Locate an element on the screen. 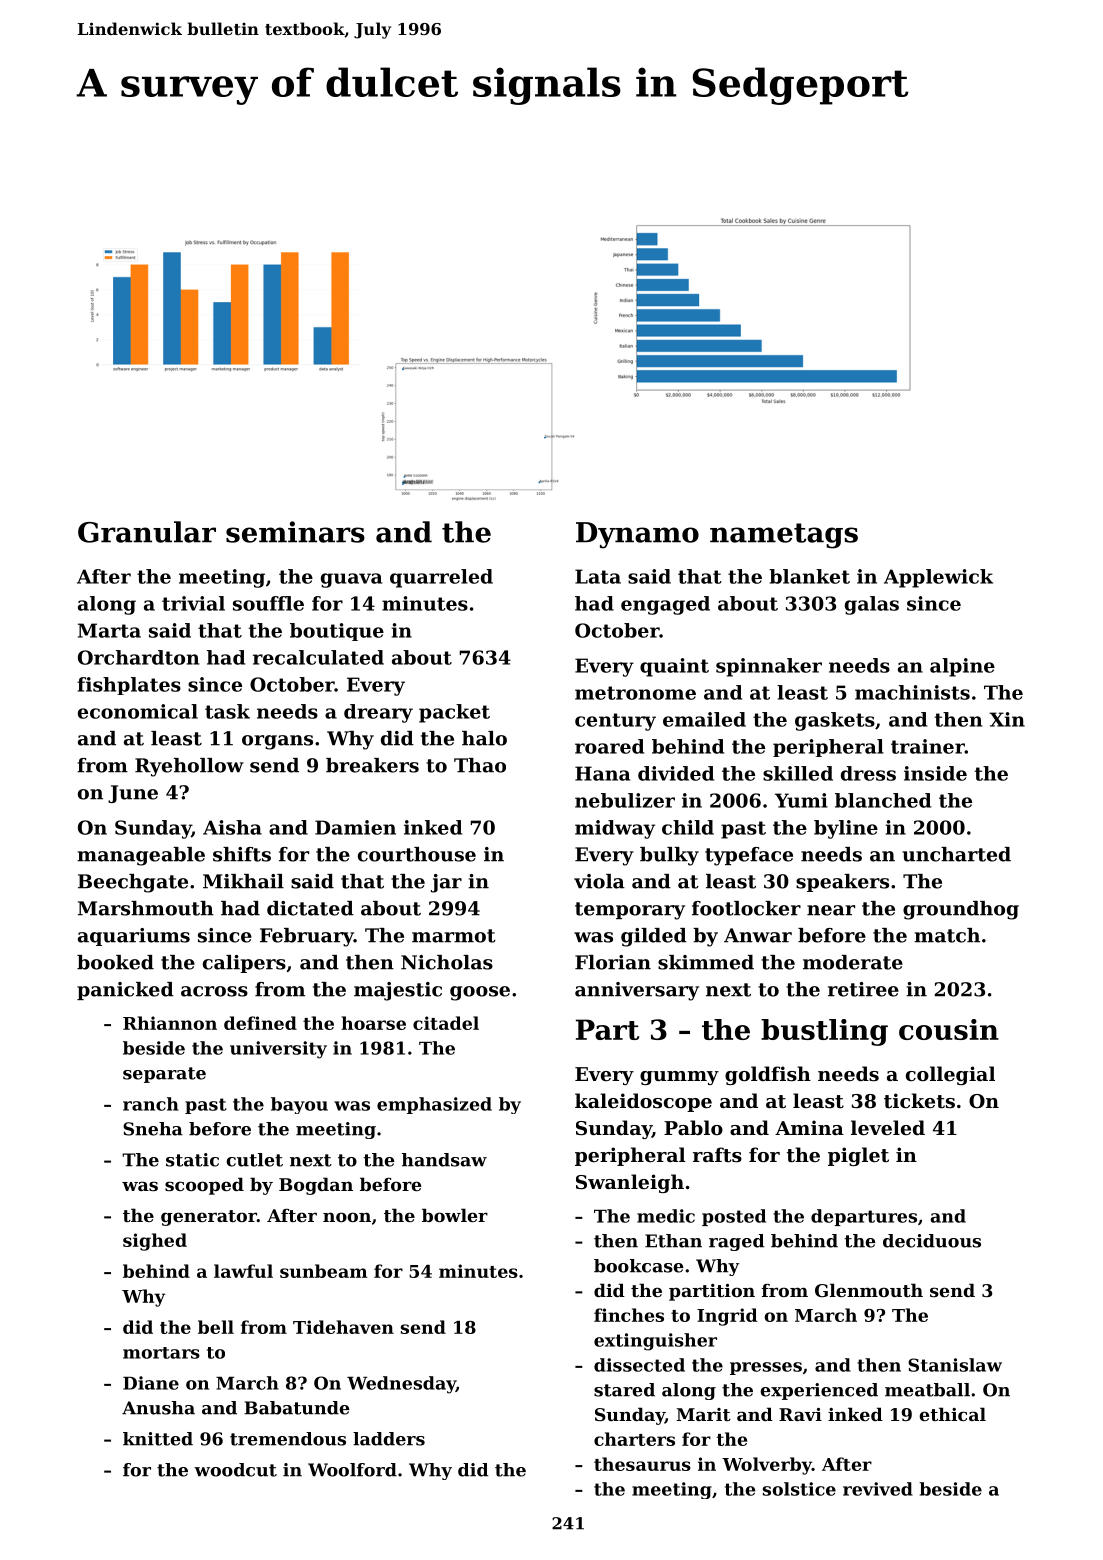  Granular is located at coordinates (147, 532).
